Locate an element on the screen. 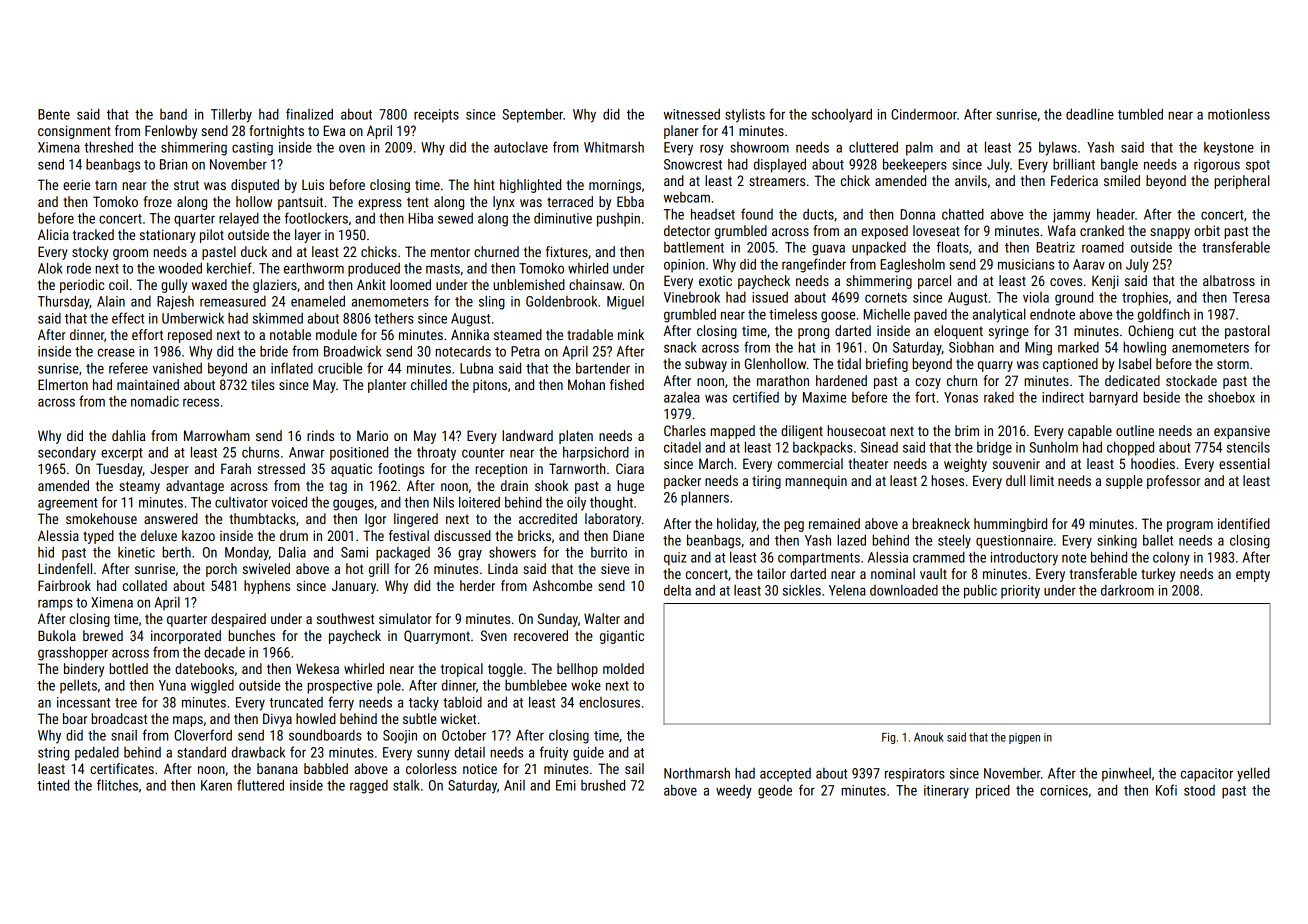 This screenshot has height=924, width=1308. spot is located at coordinates (1258, 166).
